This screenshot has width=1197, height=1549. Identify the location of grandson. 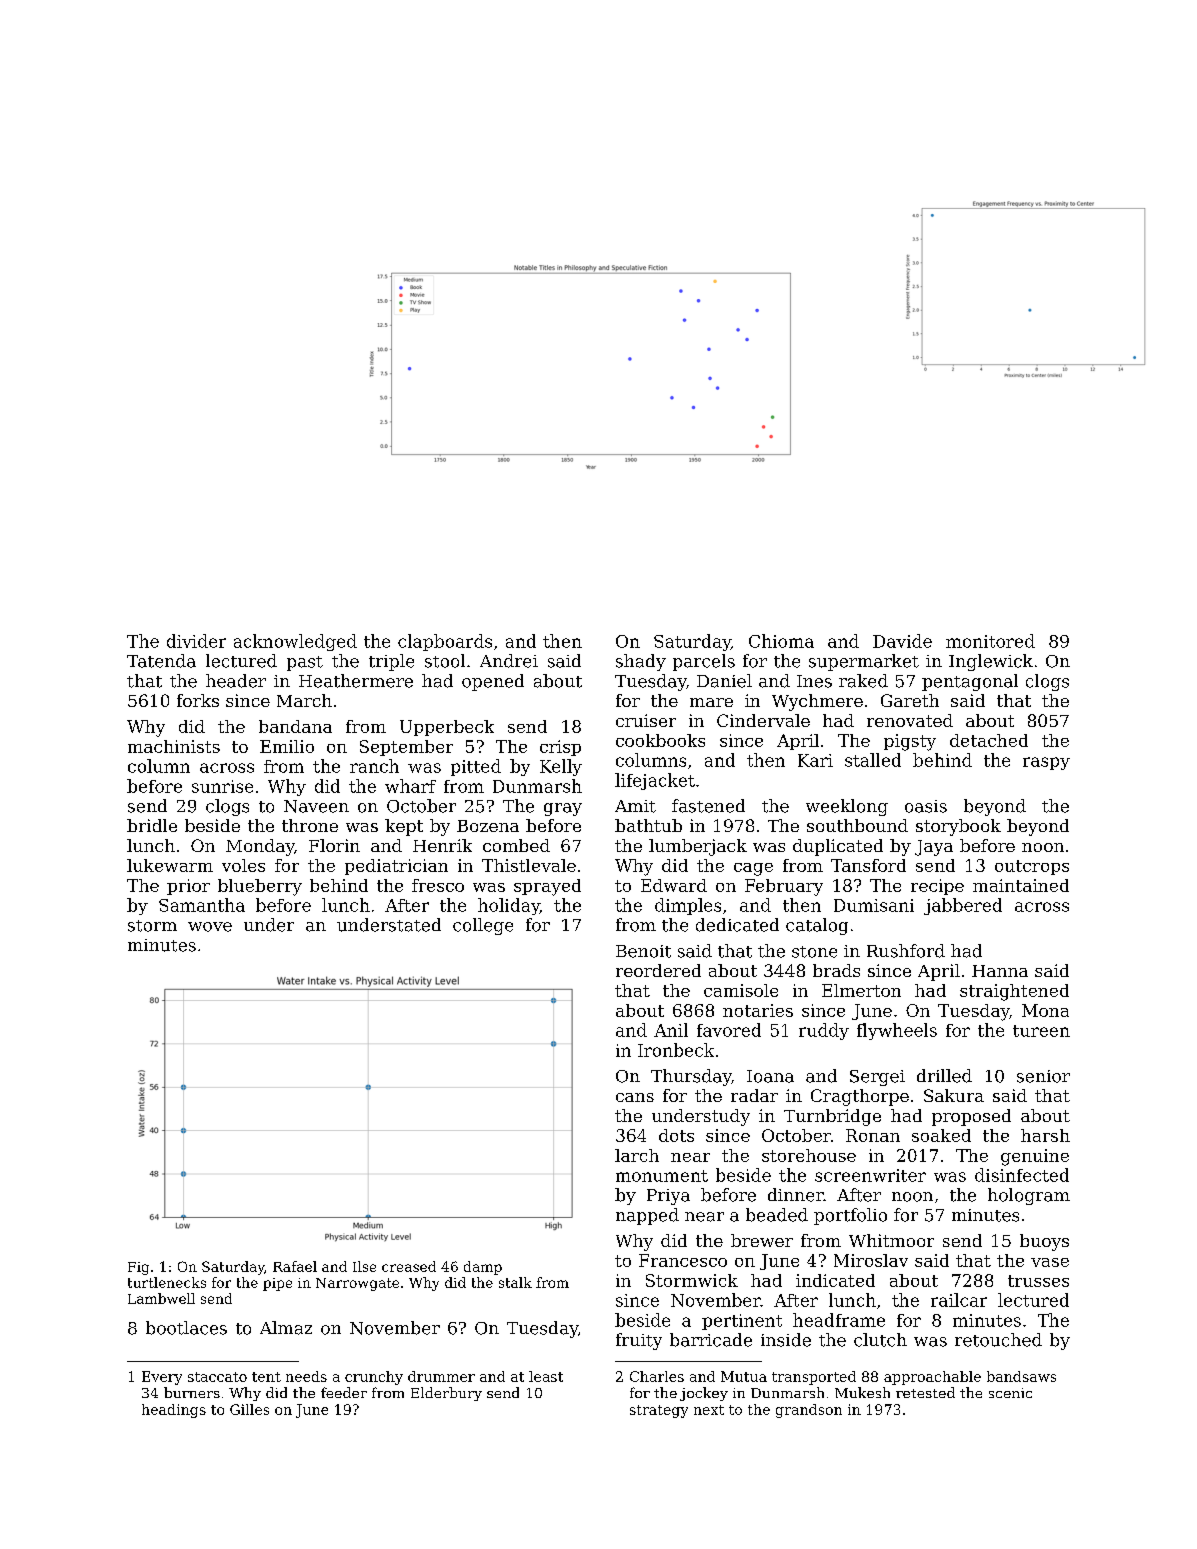
(809, 1411).
